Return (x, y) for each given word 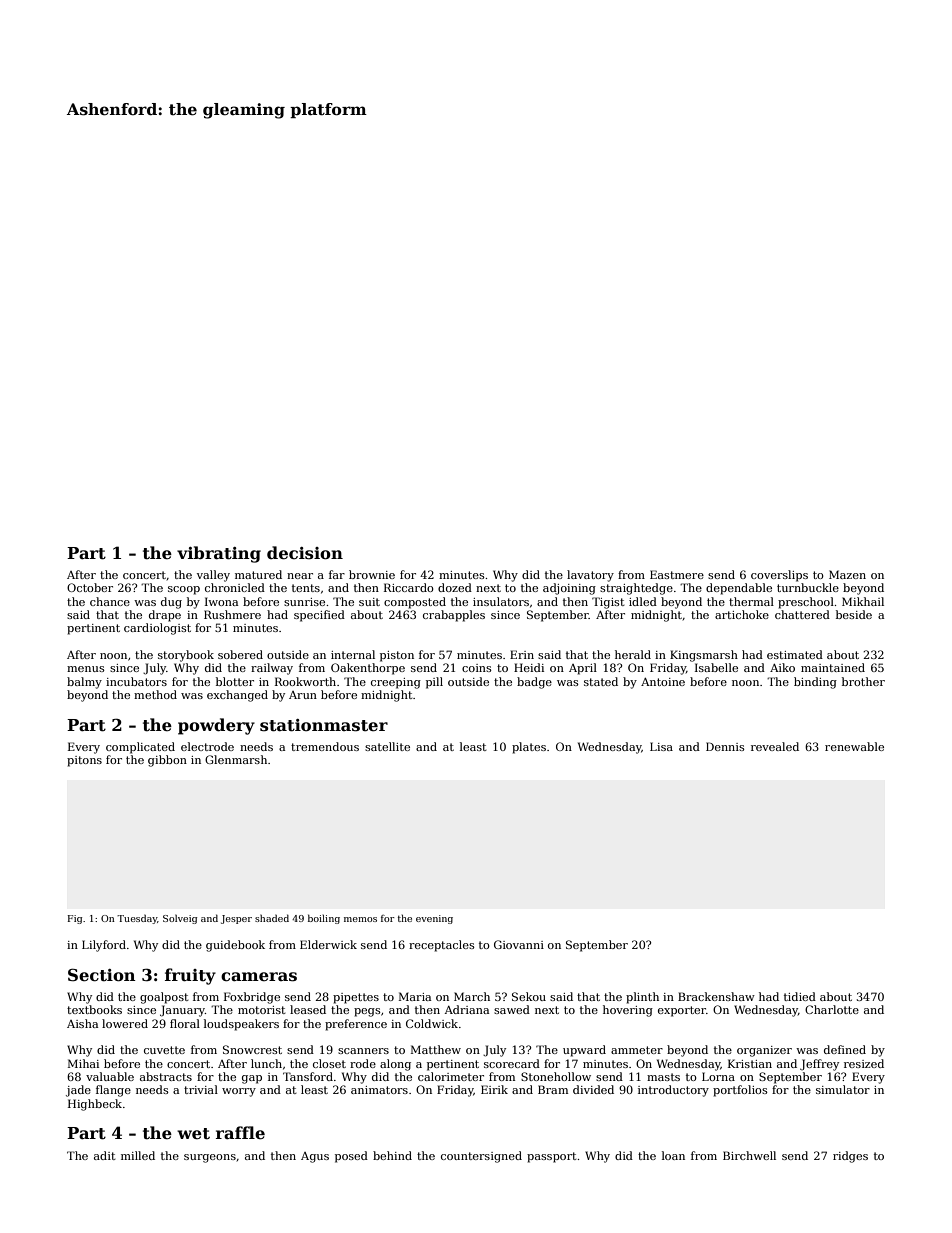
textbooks (94, 1009)
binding (815, 683)
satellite (387, 746)
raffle (240, 1133)
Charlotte (832, 1009)
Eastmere (677, 574)
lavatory (590, 576)
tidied (800, 996)
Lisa (661, 746)
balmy (84, 683)
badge (534, 683)
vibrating (219, 554)
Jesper (236, 919)
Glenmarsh (236, 759)
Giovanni (519, 944)
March (472, 996)
